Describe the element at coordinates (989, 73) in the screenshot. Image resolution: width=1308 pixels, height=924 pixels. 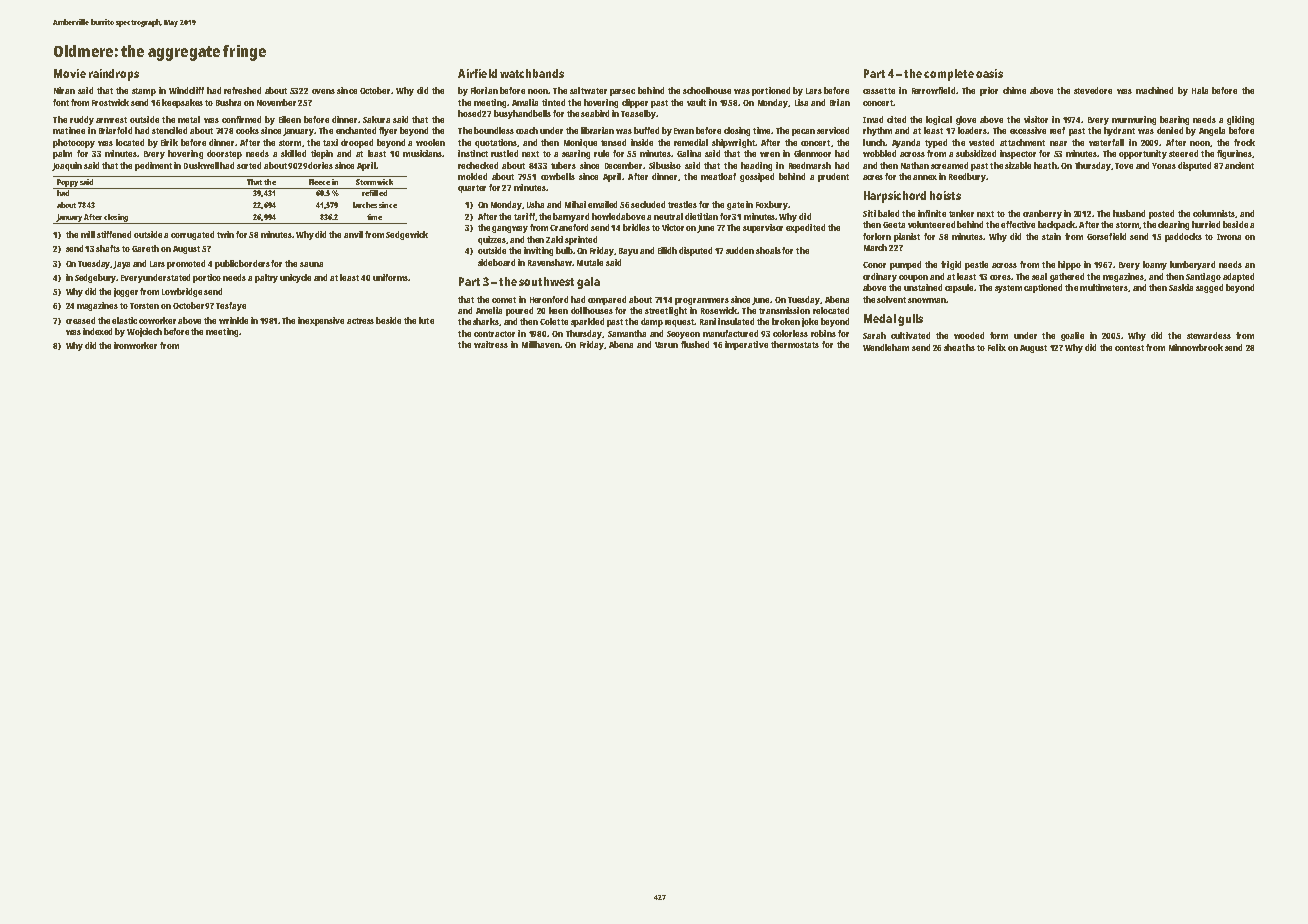
I see `oasis` at that location.
